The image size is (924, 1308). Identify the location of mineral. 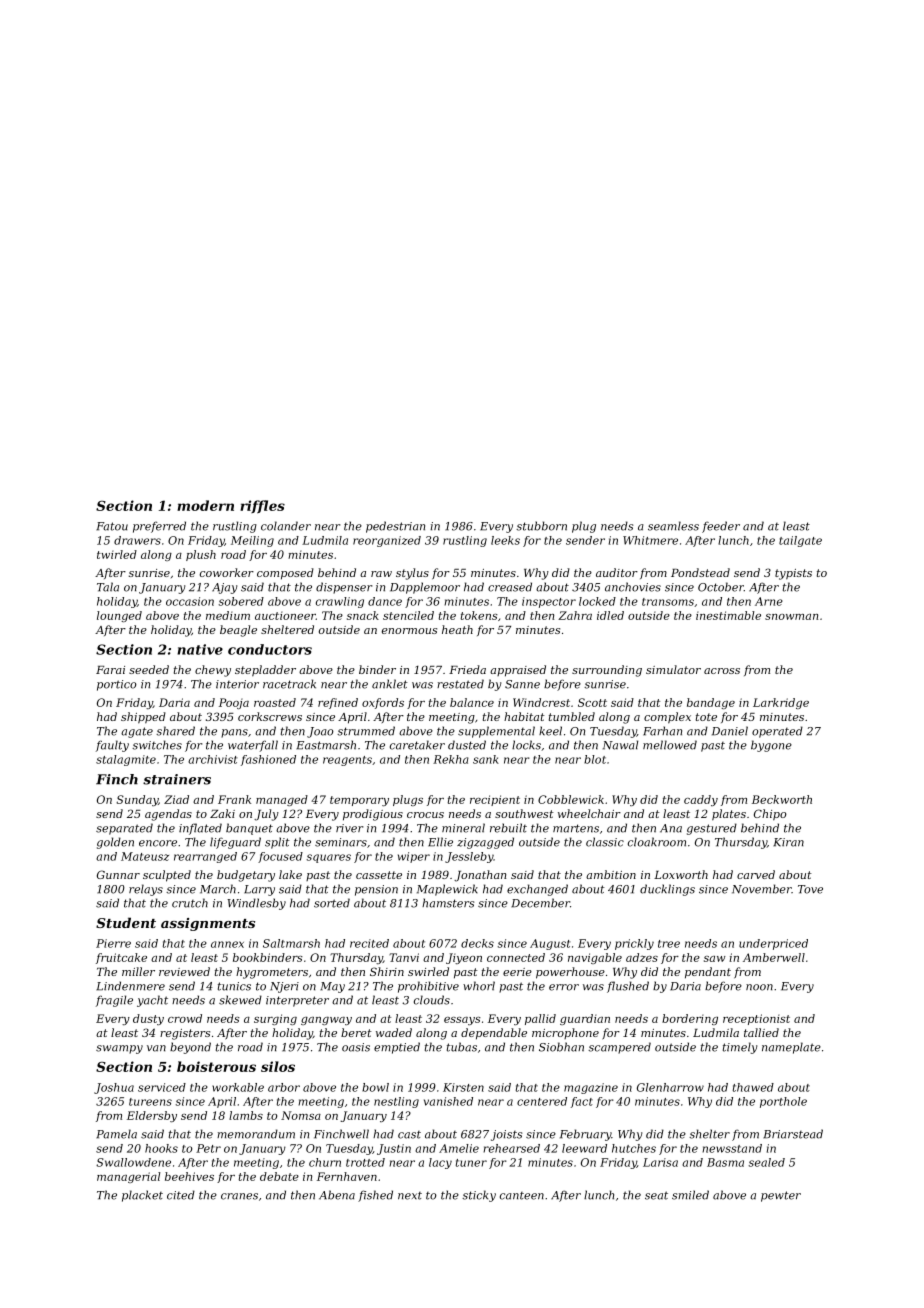
(463, 828).
